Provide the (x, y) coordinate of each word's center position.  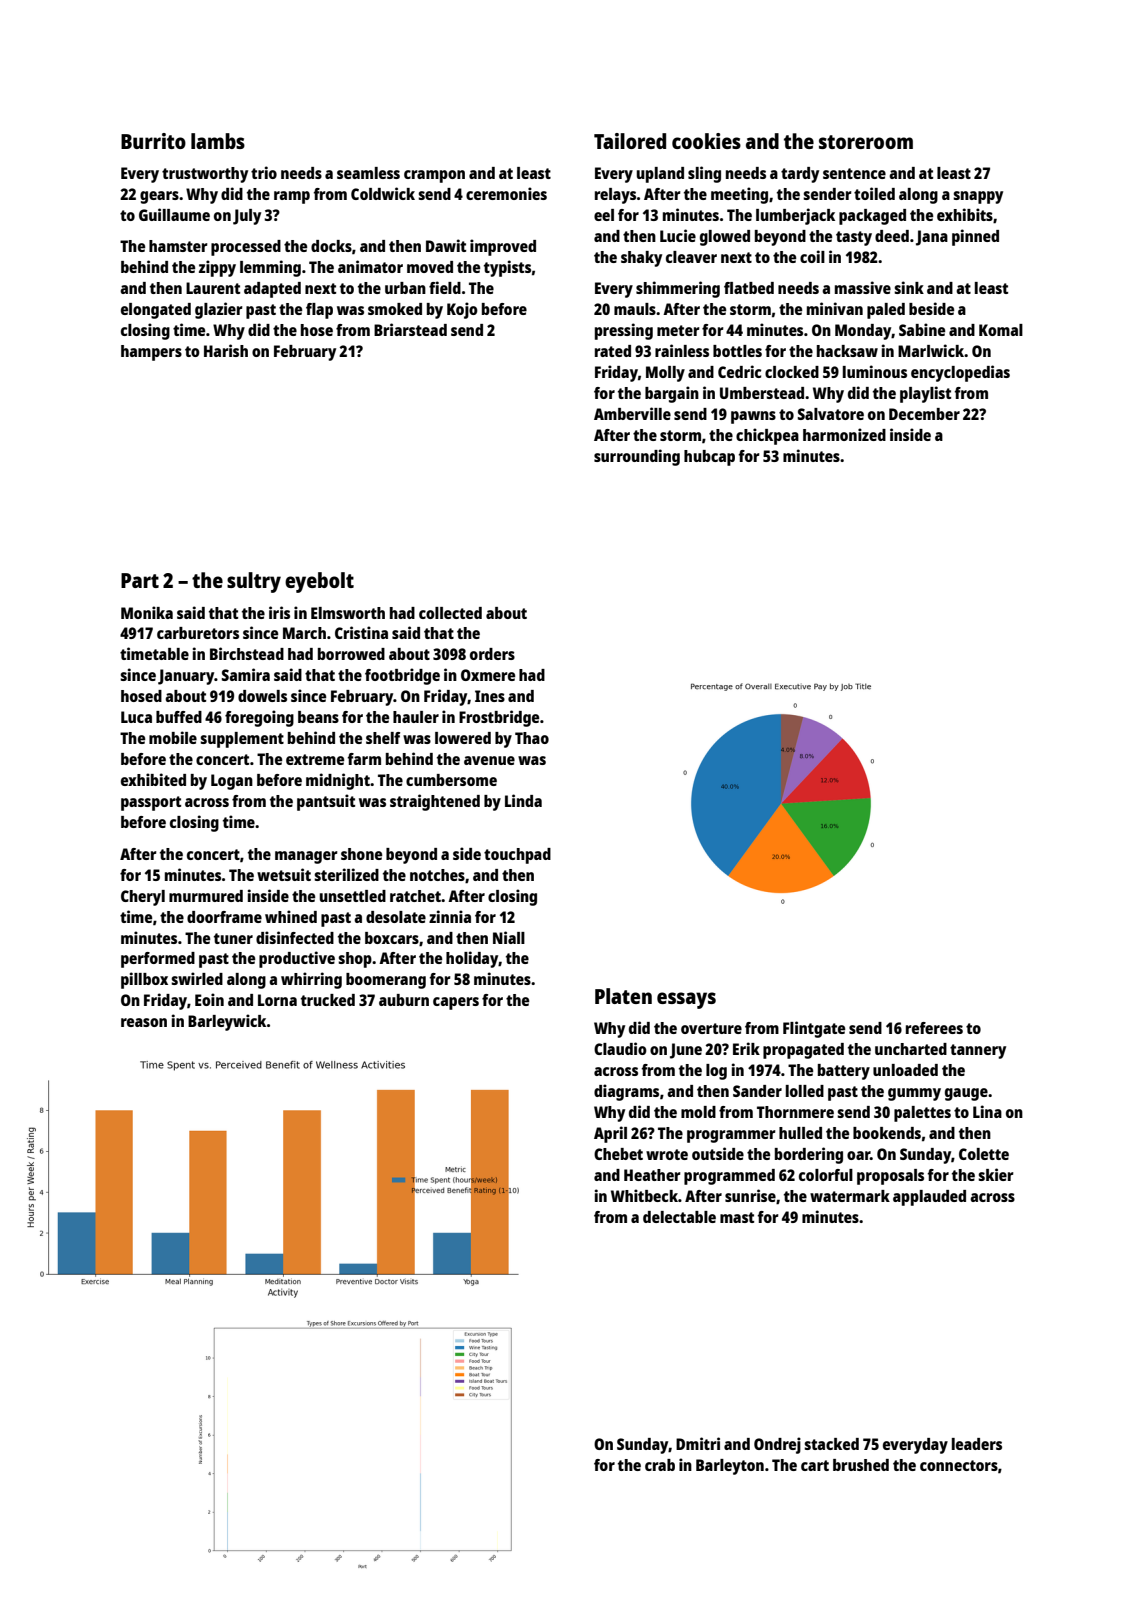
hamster (178, 246)
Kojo (462, 310)
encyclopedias (960, 373)
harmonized (844, 434)
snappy (978, 197)
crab (660, 1465)
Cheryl (143, 898)
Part (140, 580)
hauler (416, 717)
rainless (682, 350)
